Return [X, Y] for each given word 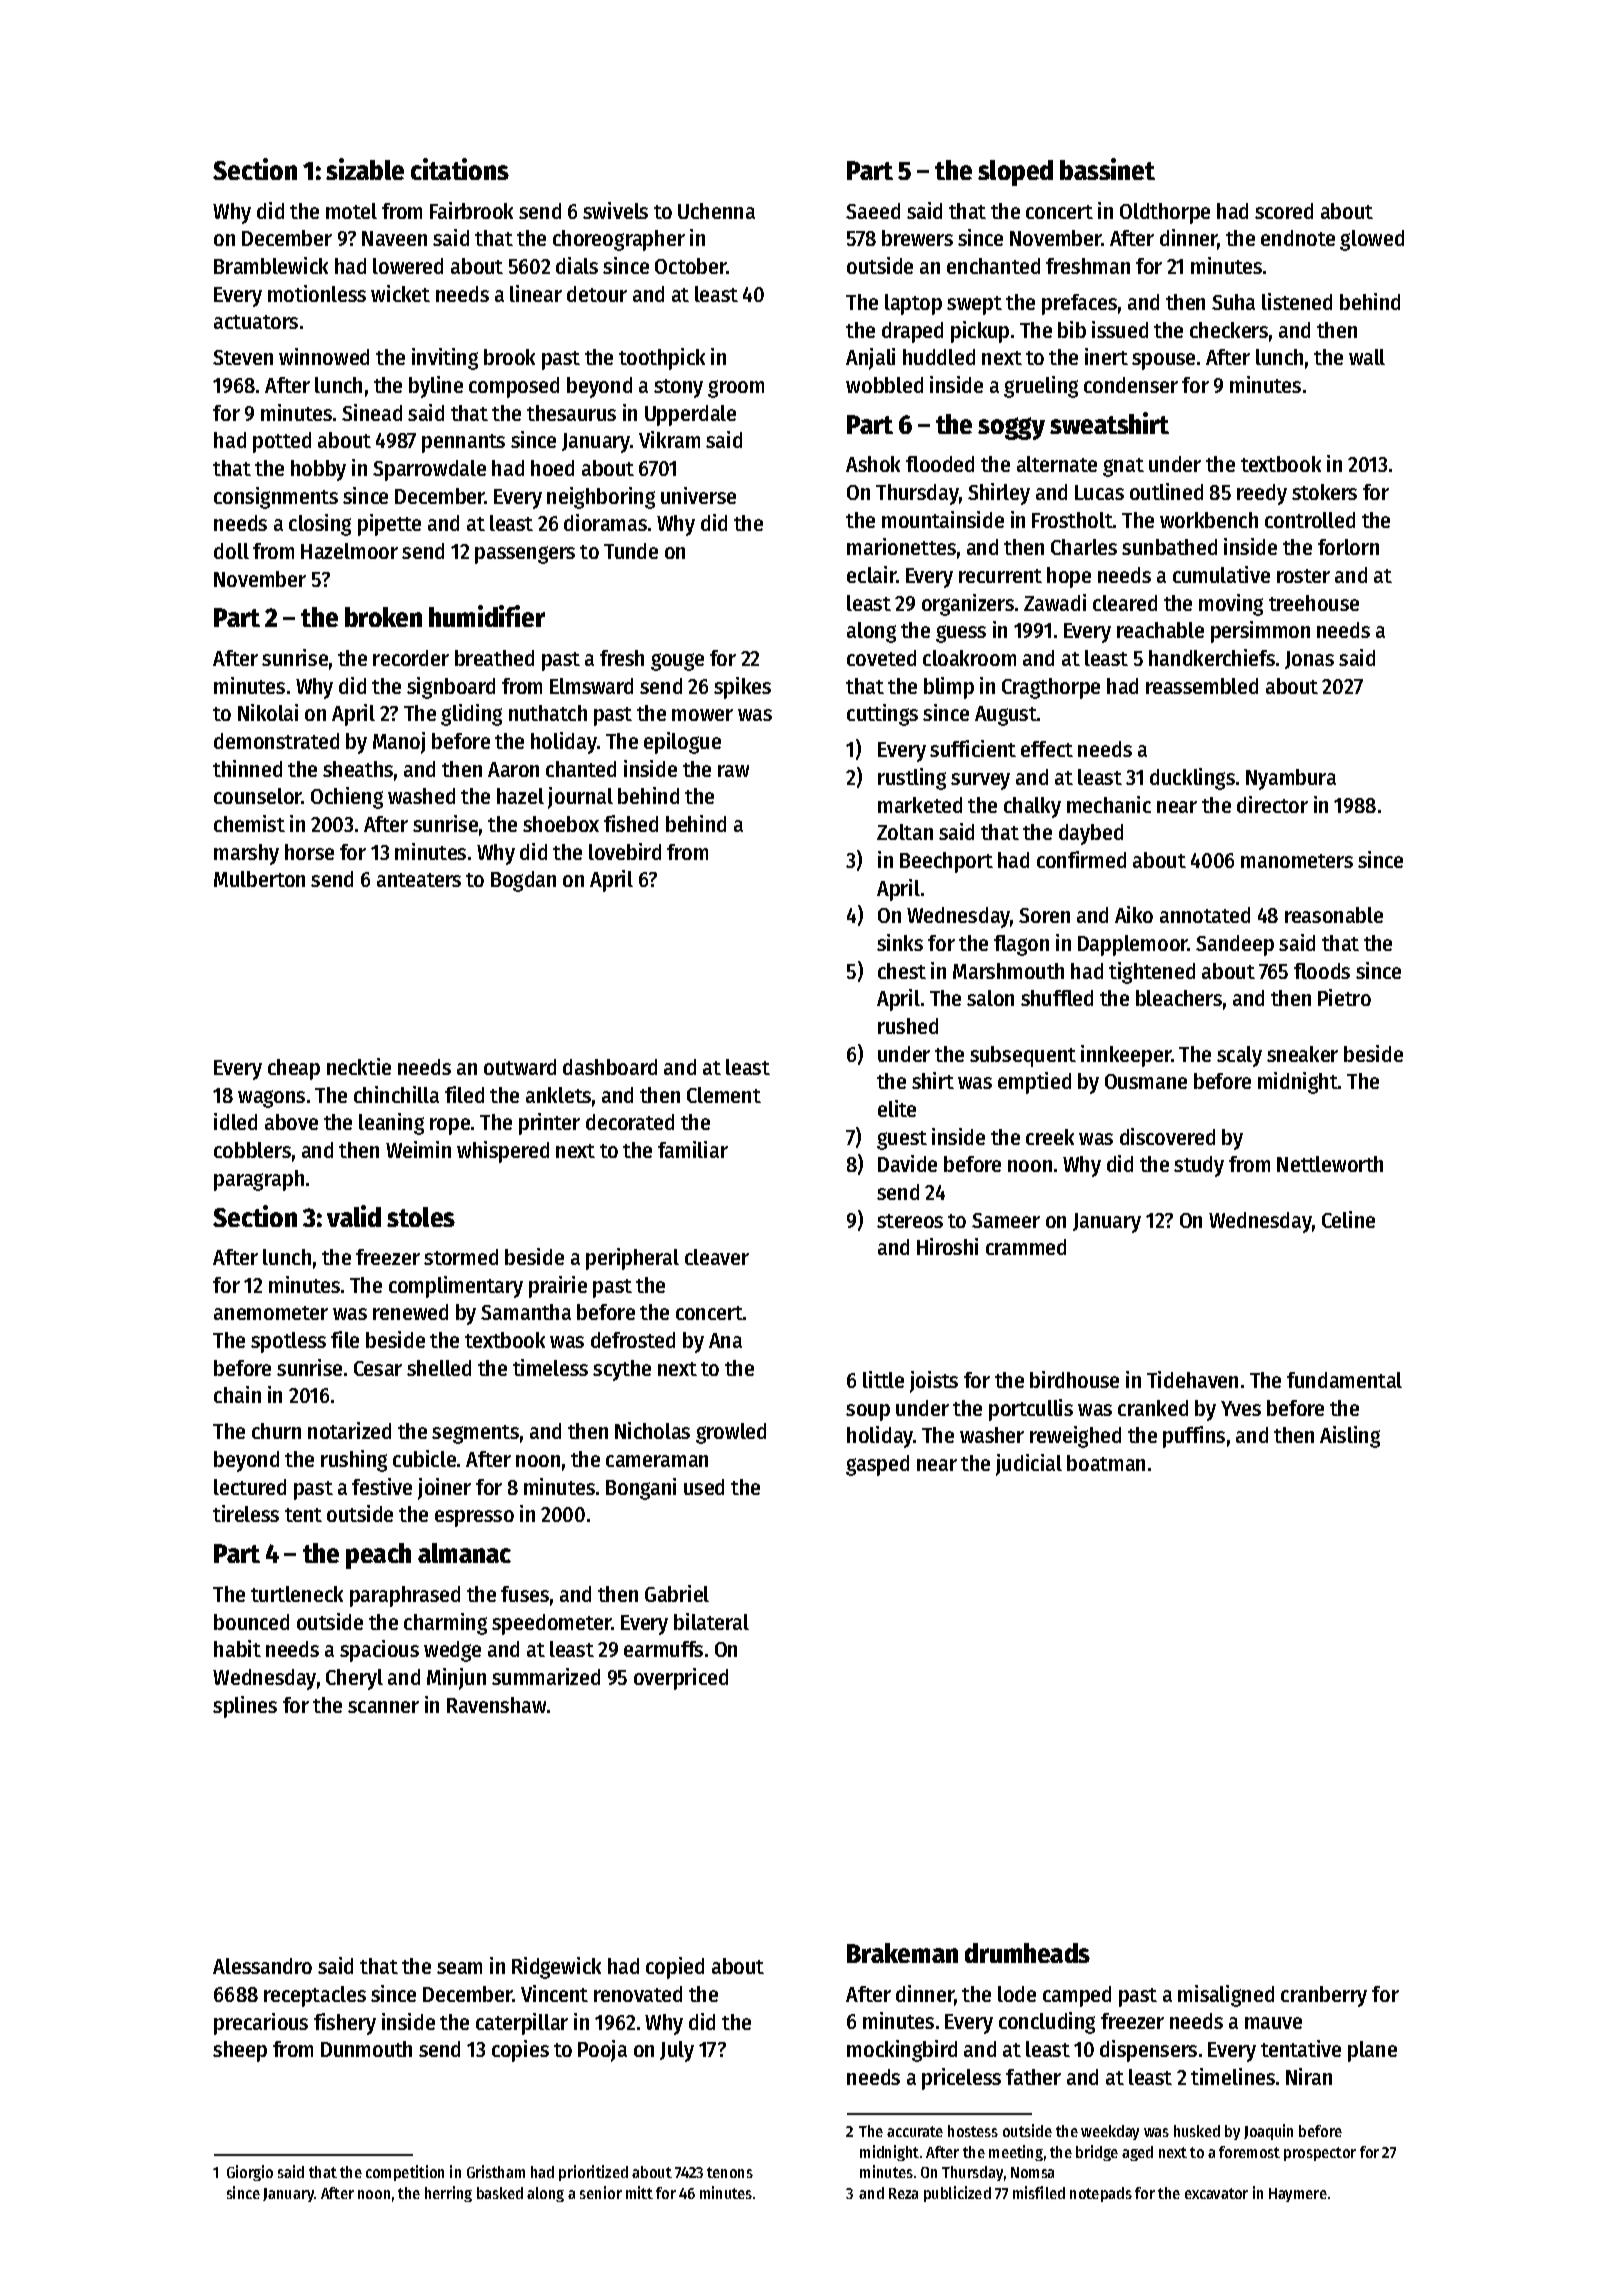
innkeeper [1126, 1056]
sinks [900, 942]
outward [520, 1067]
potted [282, 442]
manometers [1297, 861]
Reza [903, 2193]
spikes [742, 688]
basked [500, 2193]
